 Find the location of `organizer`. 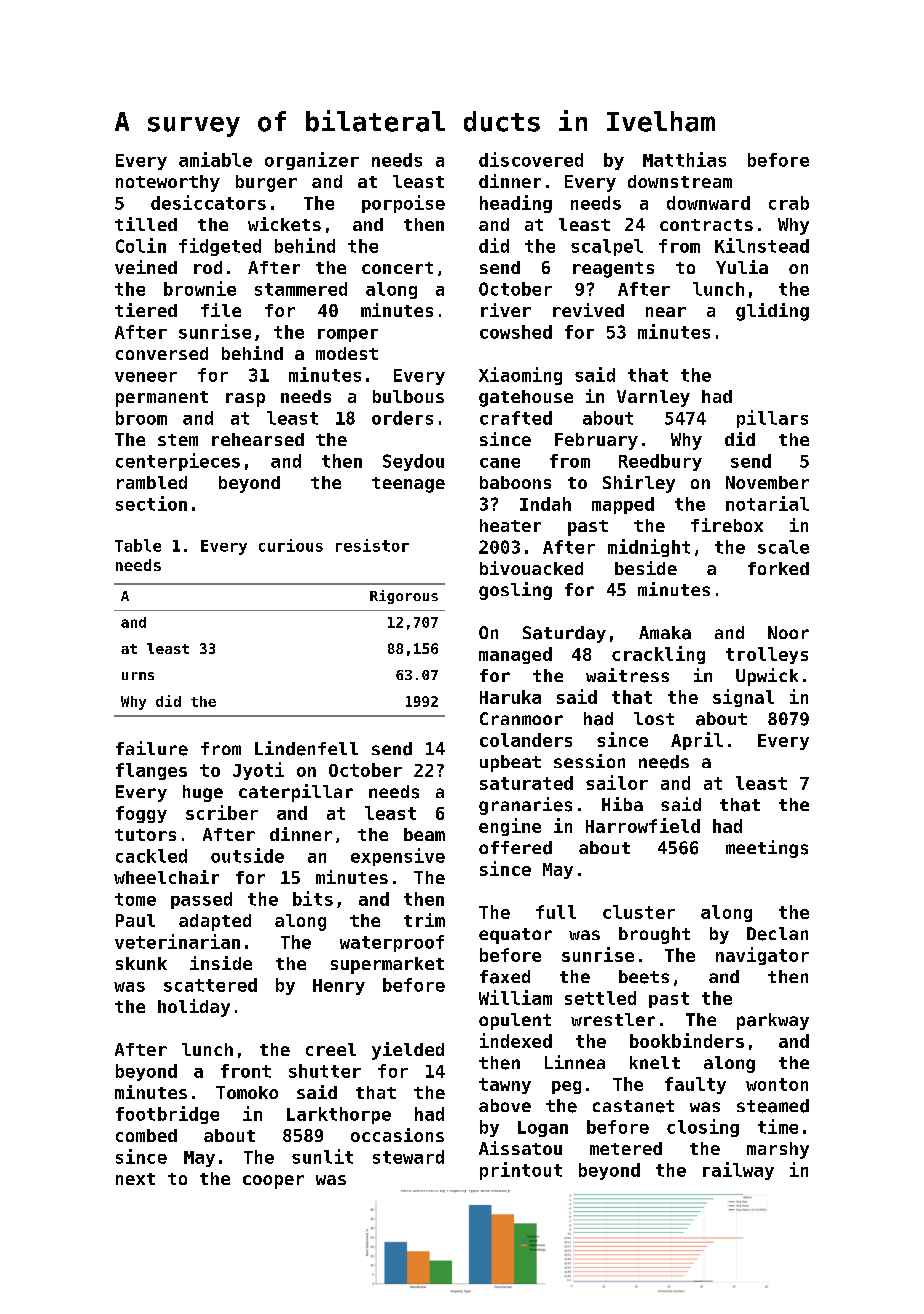

organizer is located at coordinates (312, 161).
